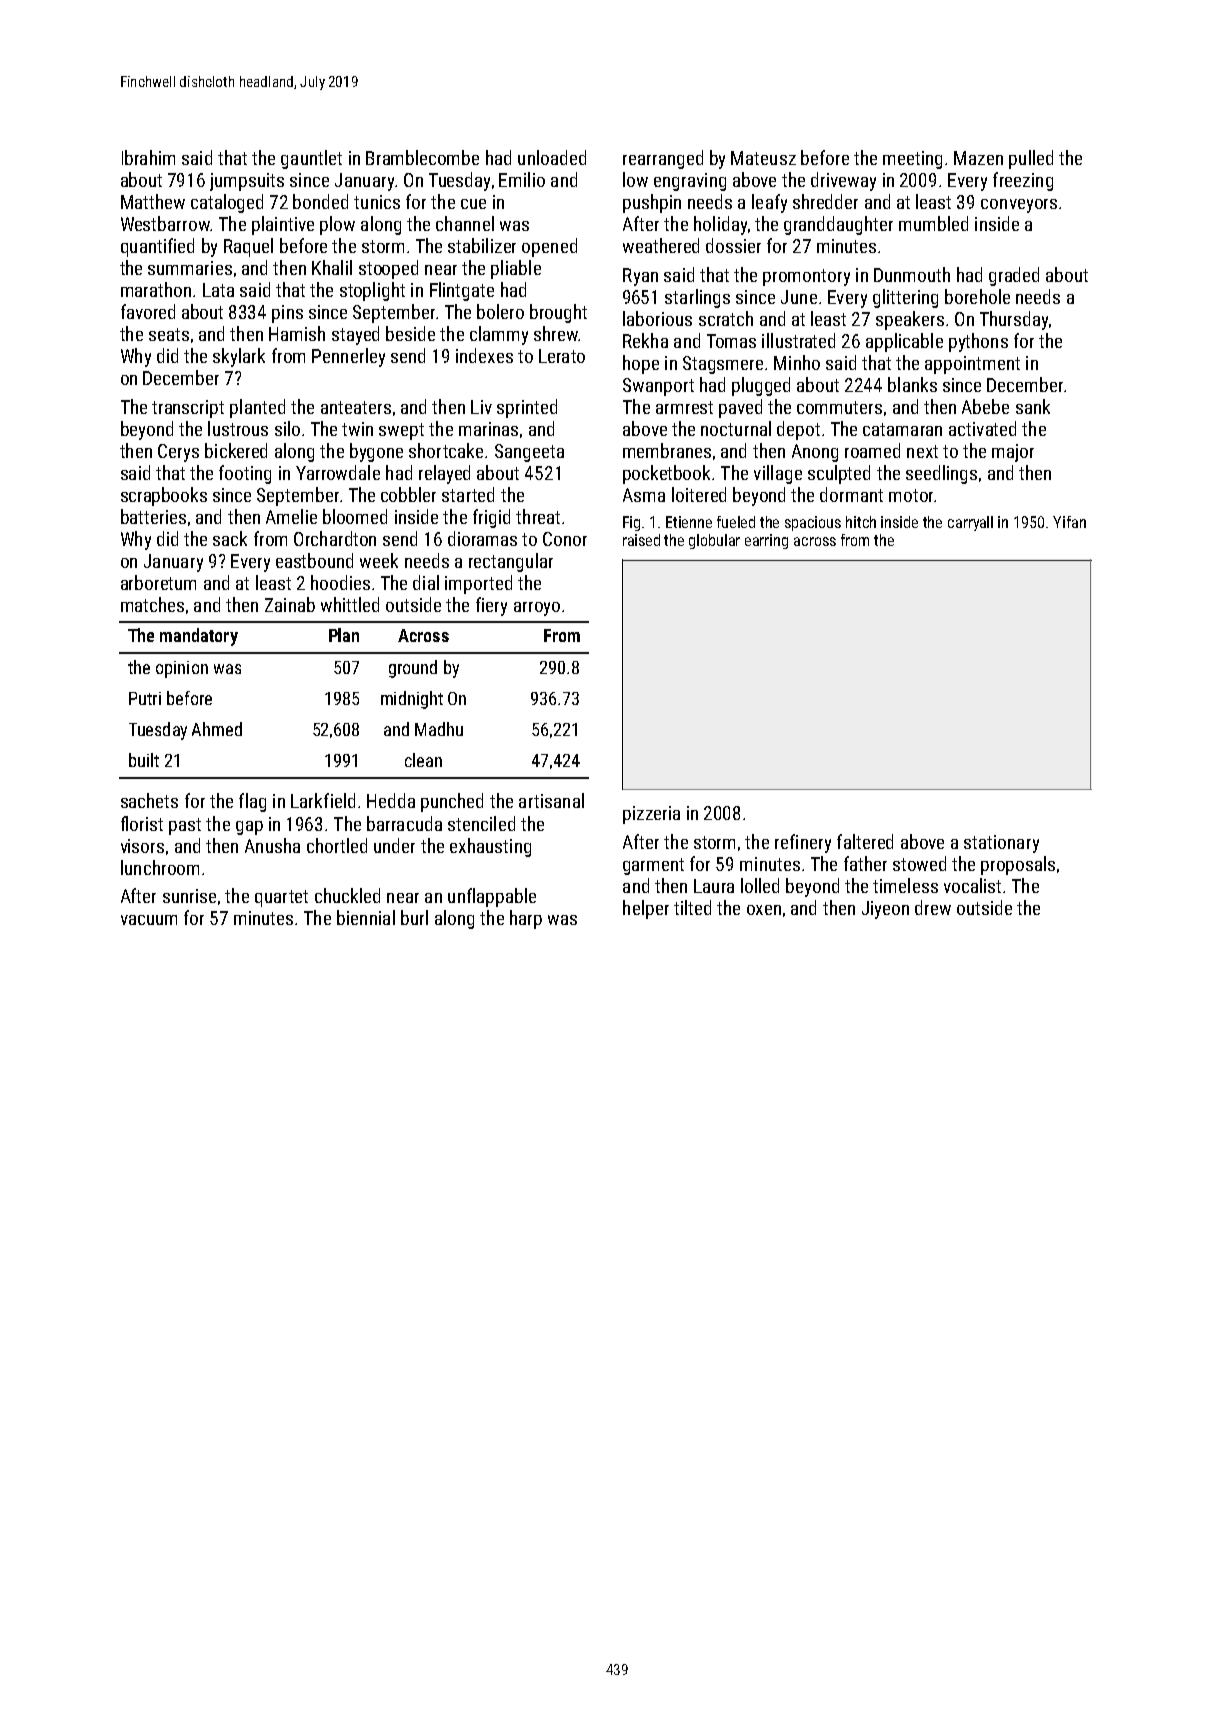 The width and height of the document is (1211, 1713). Describe the element at coordinates (919, 863) in the document. I see `stowed` at that location.
